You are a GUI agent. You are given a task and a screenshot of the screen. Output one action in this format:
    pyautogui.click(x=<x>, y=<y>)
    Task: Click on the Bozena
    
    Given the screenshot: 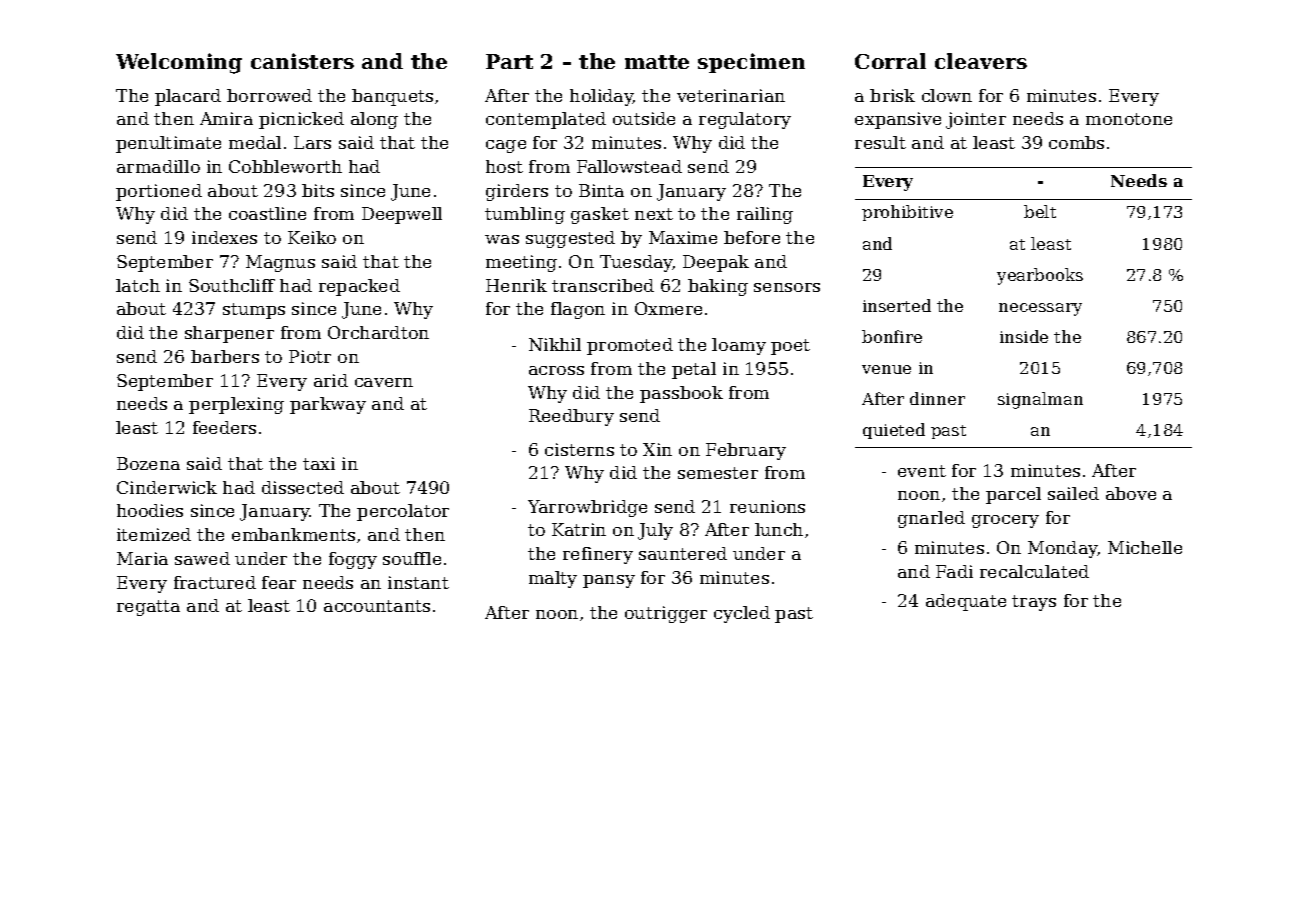 What is the action you would take?
    pyautogui.click(x=148, y=463)
